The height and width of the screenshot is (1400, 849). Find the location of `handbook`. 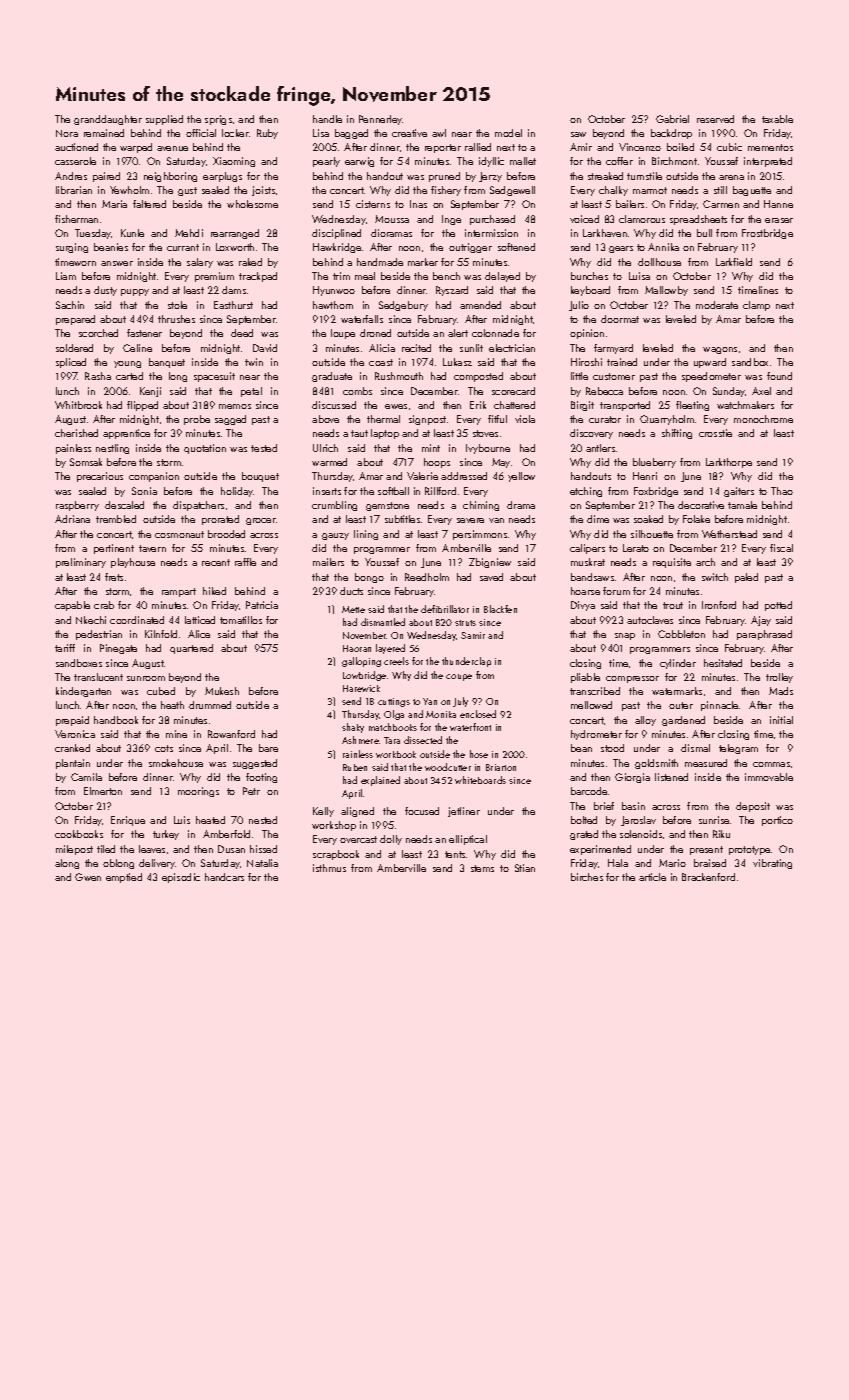

handbook is located at coordinates (116, 720).
